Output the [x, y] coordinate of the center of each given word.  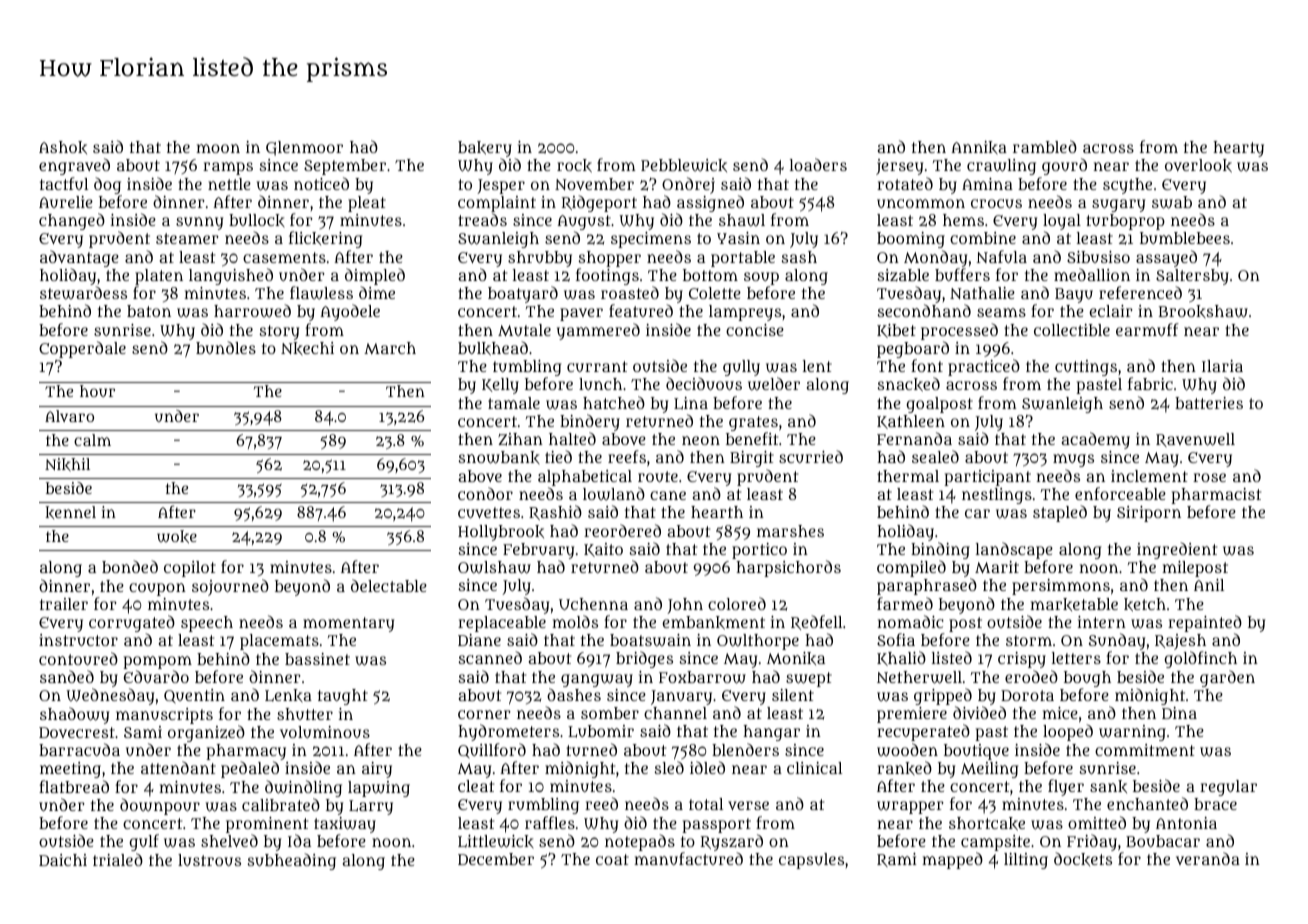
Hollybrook [501, 533]
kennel [70, 512]
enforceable [1120, 493]
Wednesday [110, 696]
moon [218, 148]
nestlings [997, 496]
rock [574, 166]
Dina [1179, 713]
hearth [717, 512]
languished [231, 276]
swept [809, 679]
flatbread [74, 786]
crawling [1001, 167]
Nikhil [67, 464]
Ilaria [1222, 366]
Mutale [524, 330]
